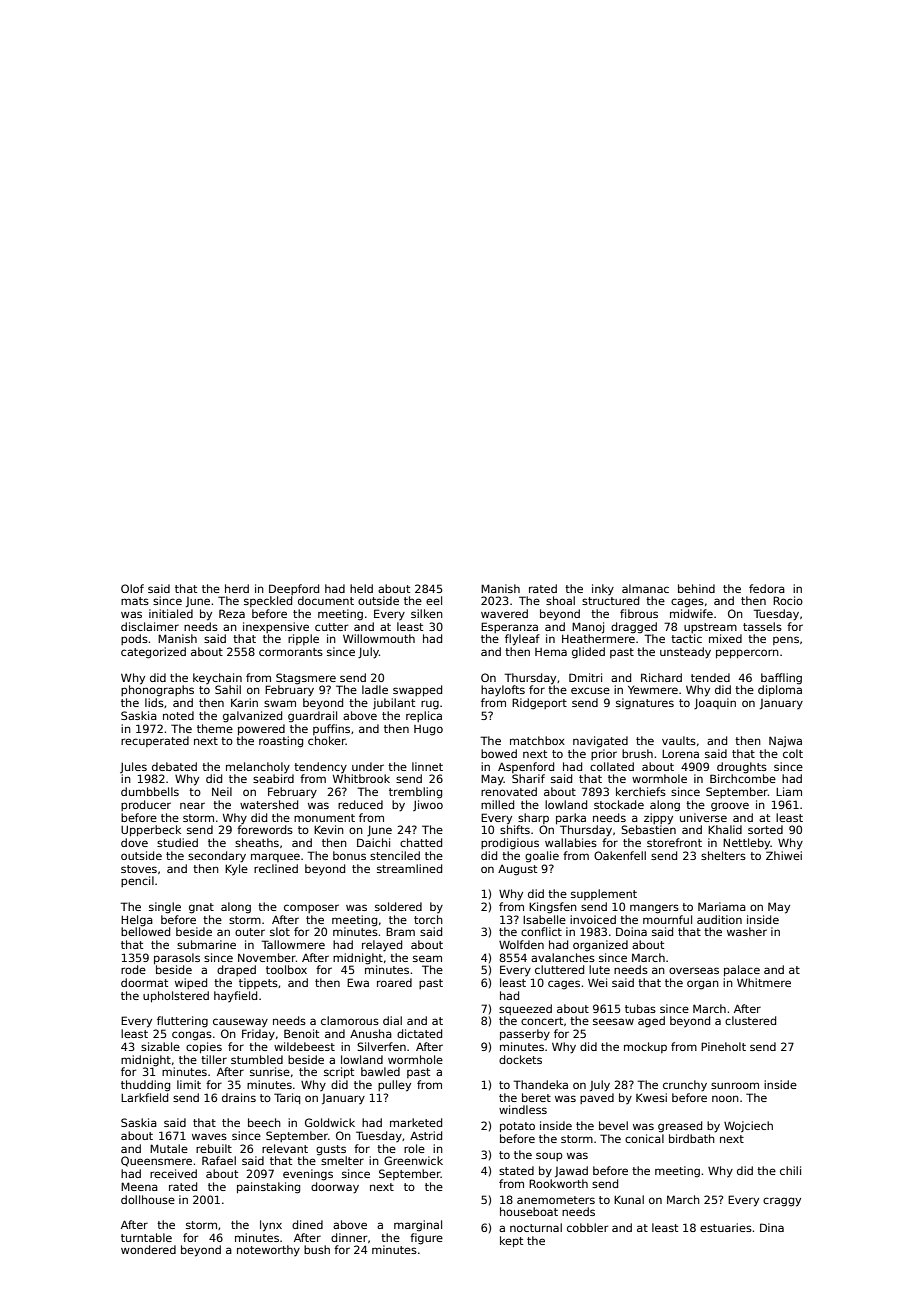 The image size is (924, 1308). Describe the element at coordinates (392, 1020) in the screenshot. I see `dial` at that location.
